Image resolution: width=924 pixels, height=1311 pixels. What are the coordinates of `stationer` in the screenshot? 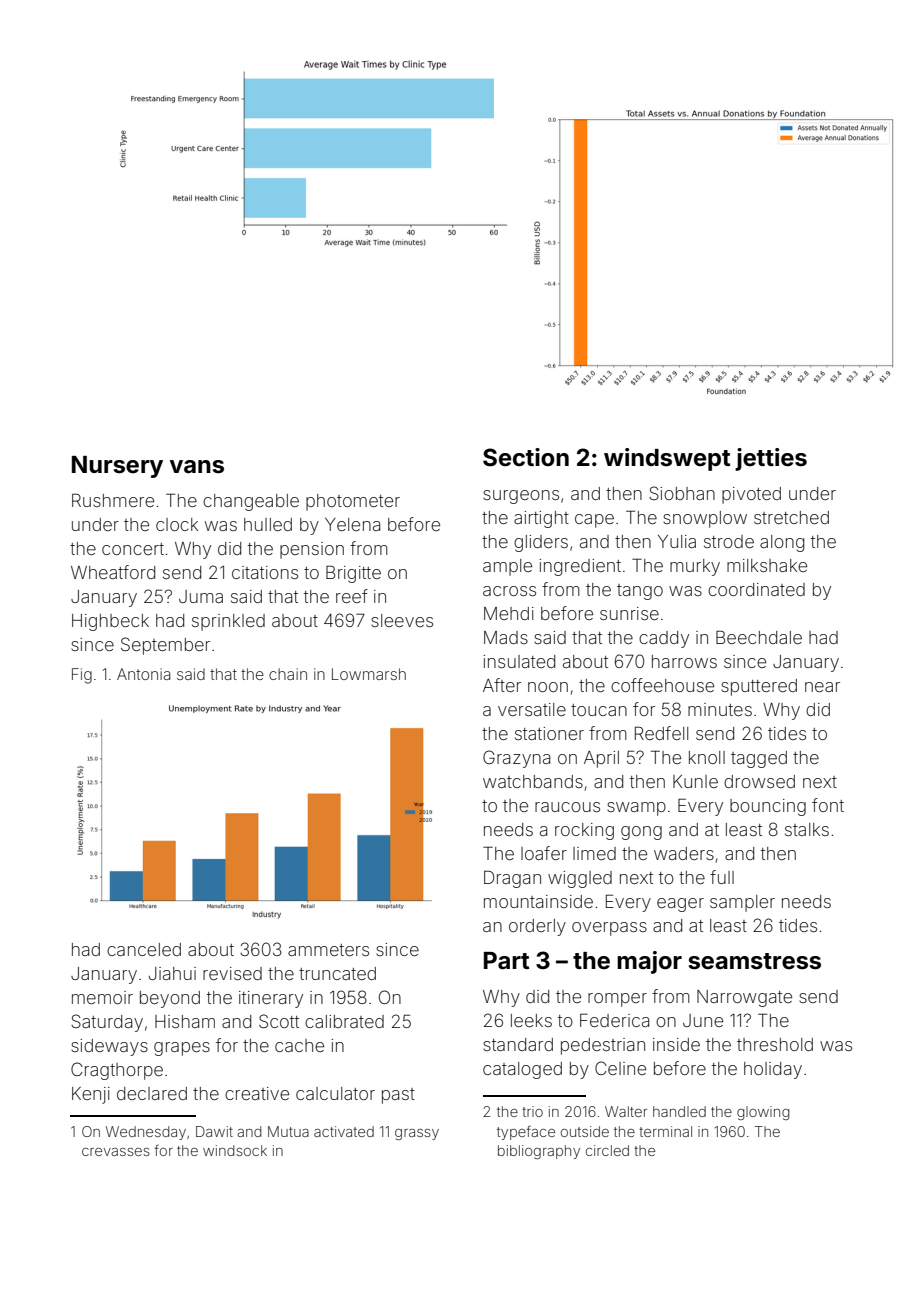 It's located at (549, 733).
